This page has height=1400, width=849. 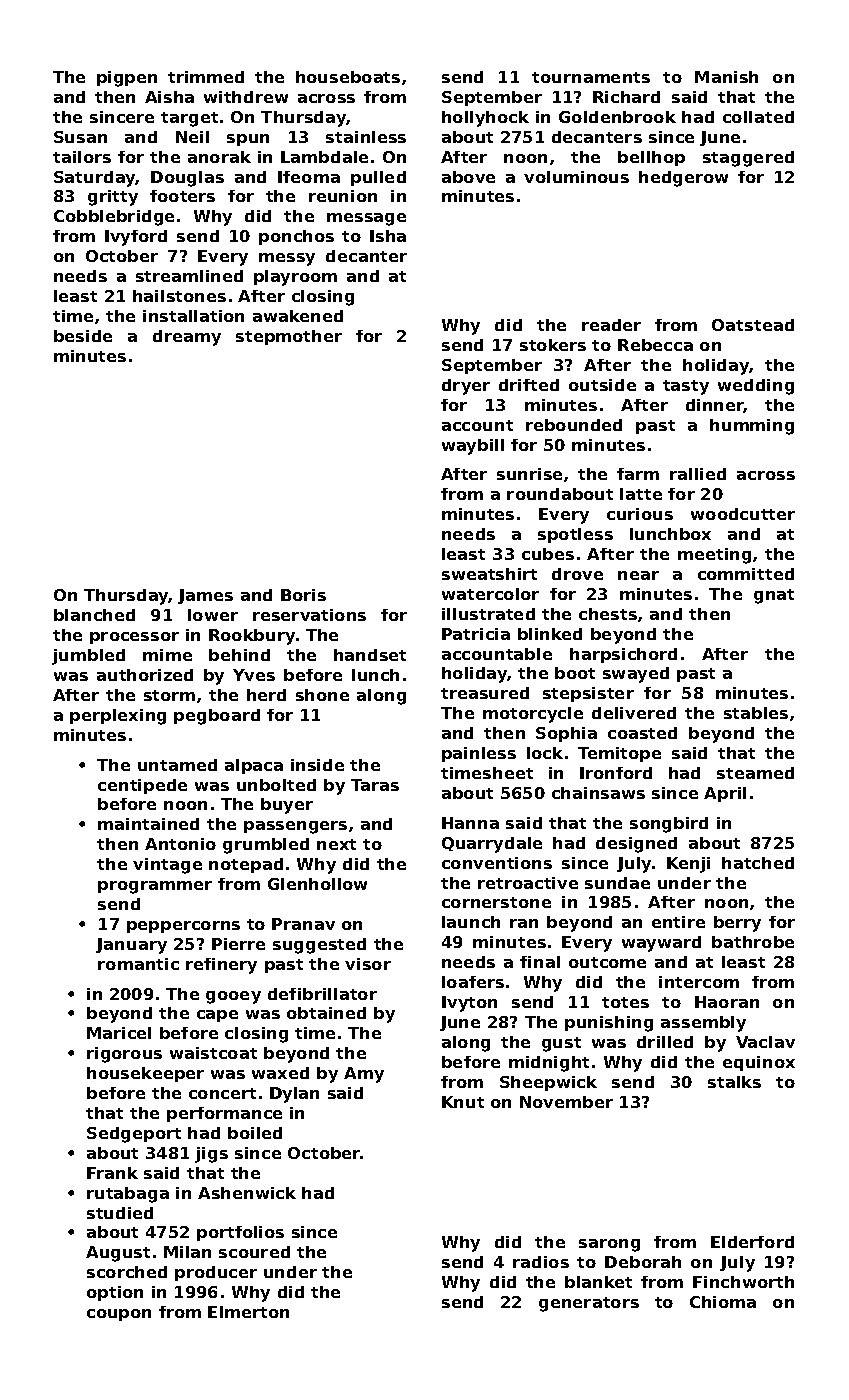 What do you see at coordinates (734, 1082) in the page?
I see `stalks` at bounding box center [734, 1082].
